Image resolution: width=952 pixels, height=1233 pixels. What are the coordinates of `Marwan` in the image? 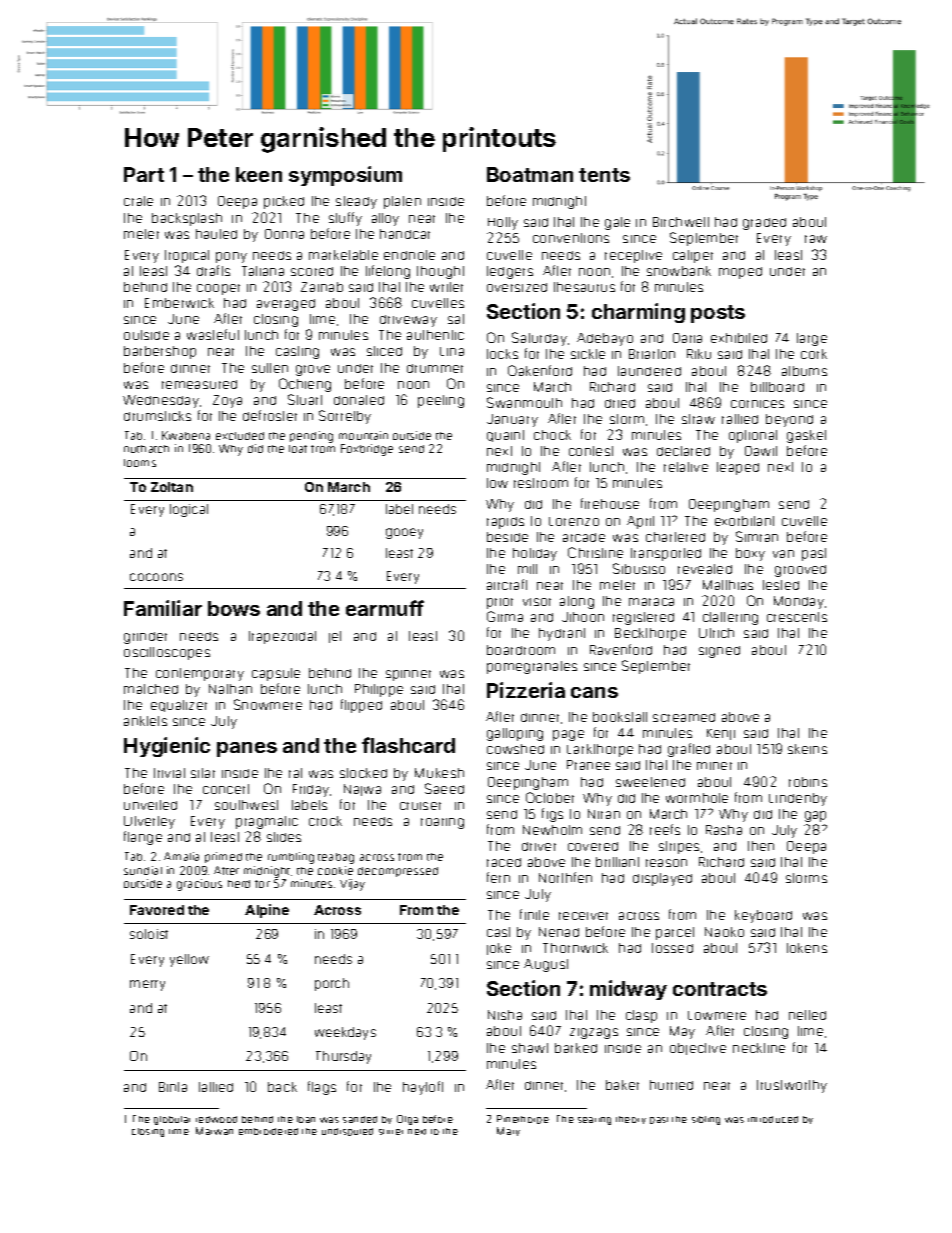 It's located at (214, 1131).
